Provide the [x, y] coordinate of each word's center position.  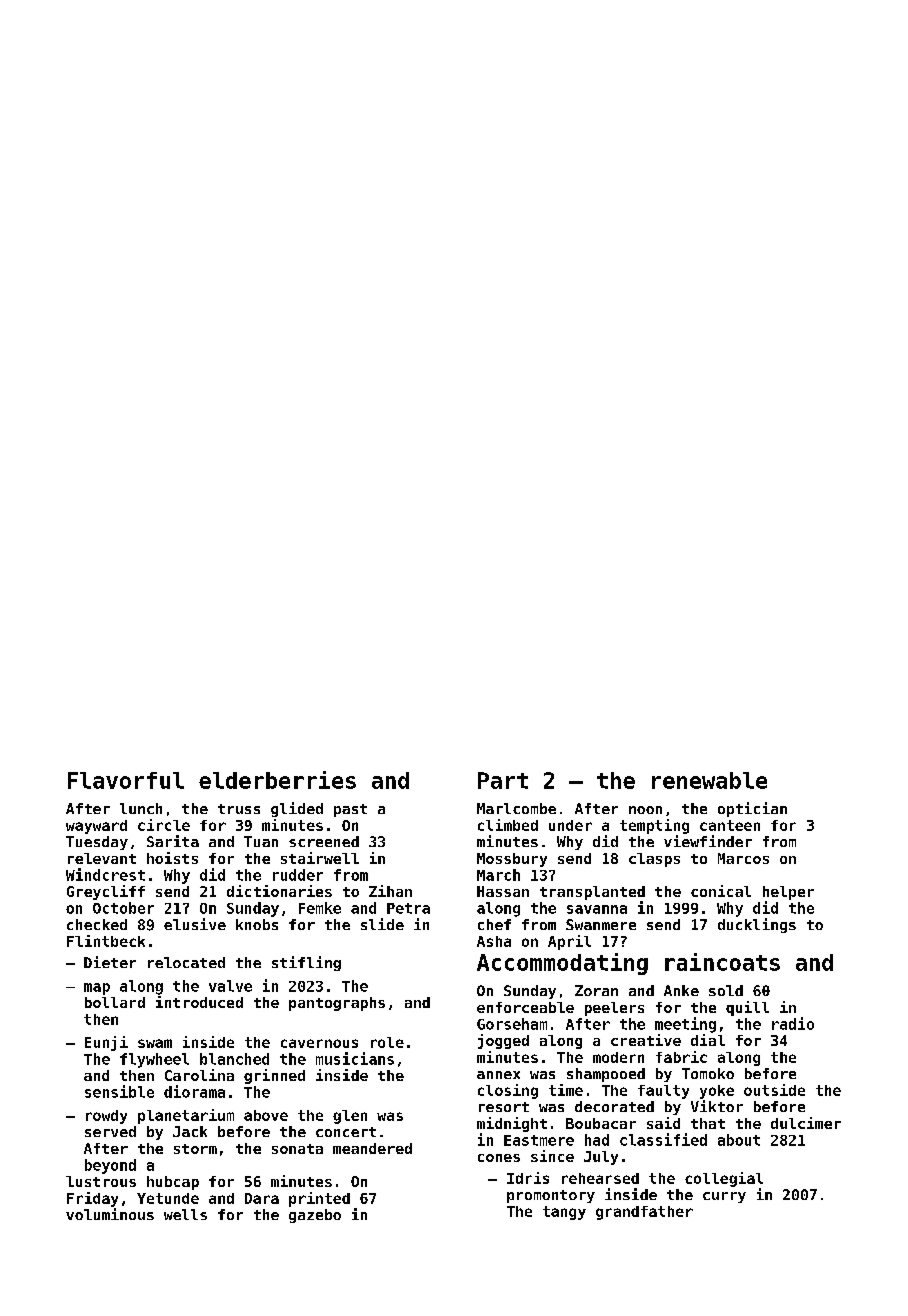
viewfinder [708, 841]
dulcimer [806, 1123]
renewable [709, 780]
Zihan [390, 891]
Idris [528, 1178]
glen [350, 1117]
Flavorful [126, 780]
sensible [119, 1091]
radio [793, 1023]
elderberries [277, 780]
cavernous [319, 1043]
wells [185, 1214]
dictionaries [279, 891]
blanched [234, 1059]
